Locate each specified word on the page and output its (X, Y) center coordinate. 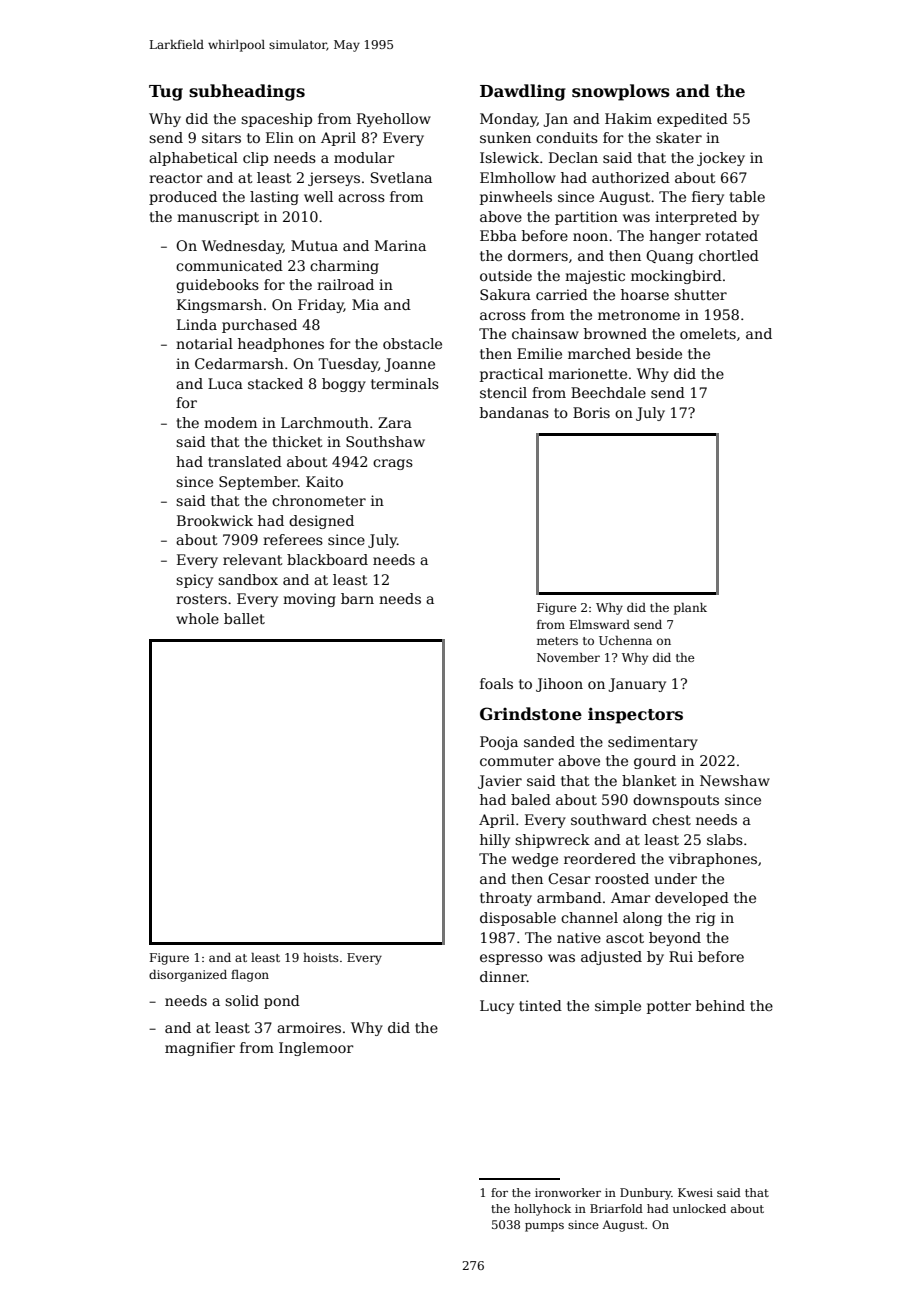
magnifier (200, 1049)
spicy (194, 581)
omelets (708, 333)
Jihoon (559, 685)
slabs (725, 839)
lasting (274, 198)
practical (511, 375)
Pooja (499, 743)
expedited (692, 120)
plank (690, 609)
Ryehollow (394, 120)
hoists (321, 957)
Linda (197, 324)
